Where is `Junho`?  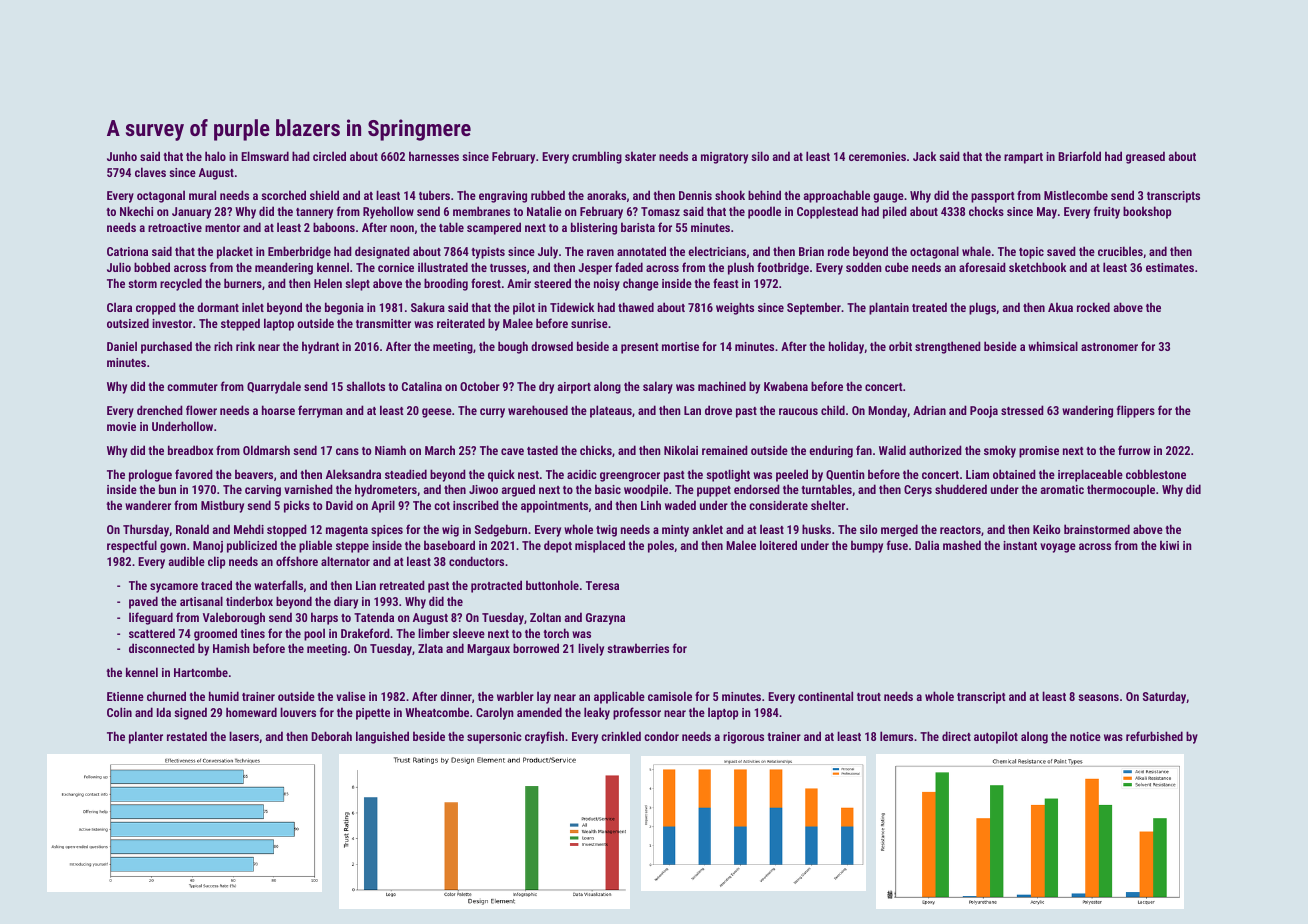
Junho is located at coordinates (122, 156).
